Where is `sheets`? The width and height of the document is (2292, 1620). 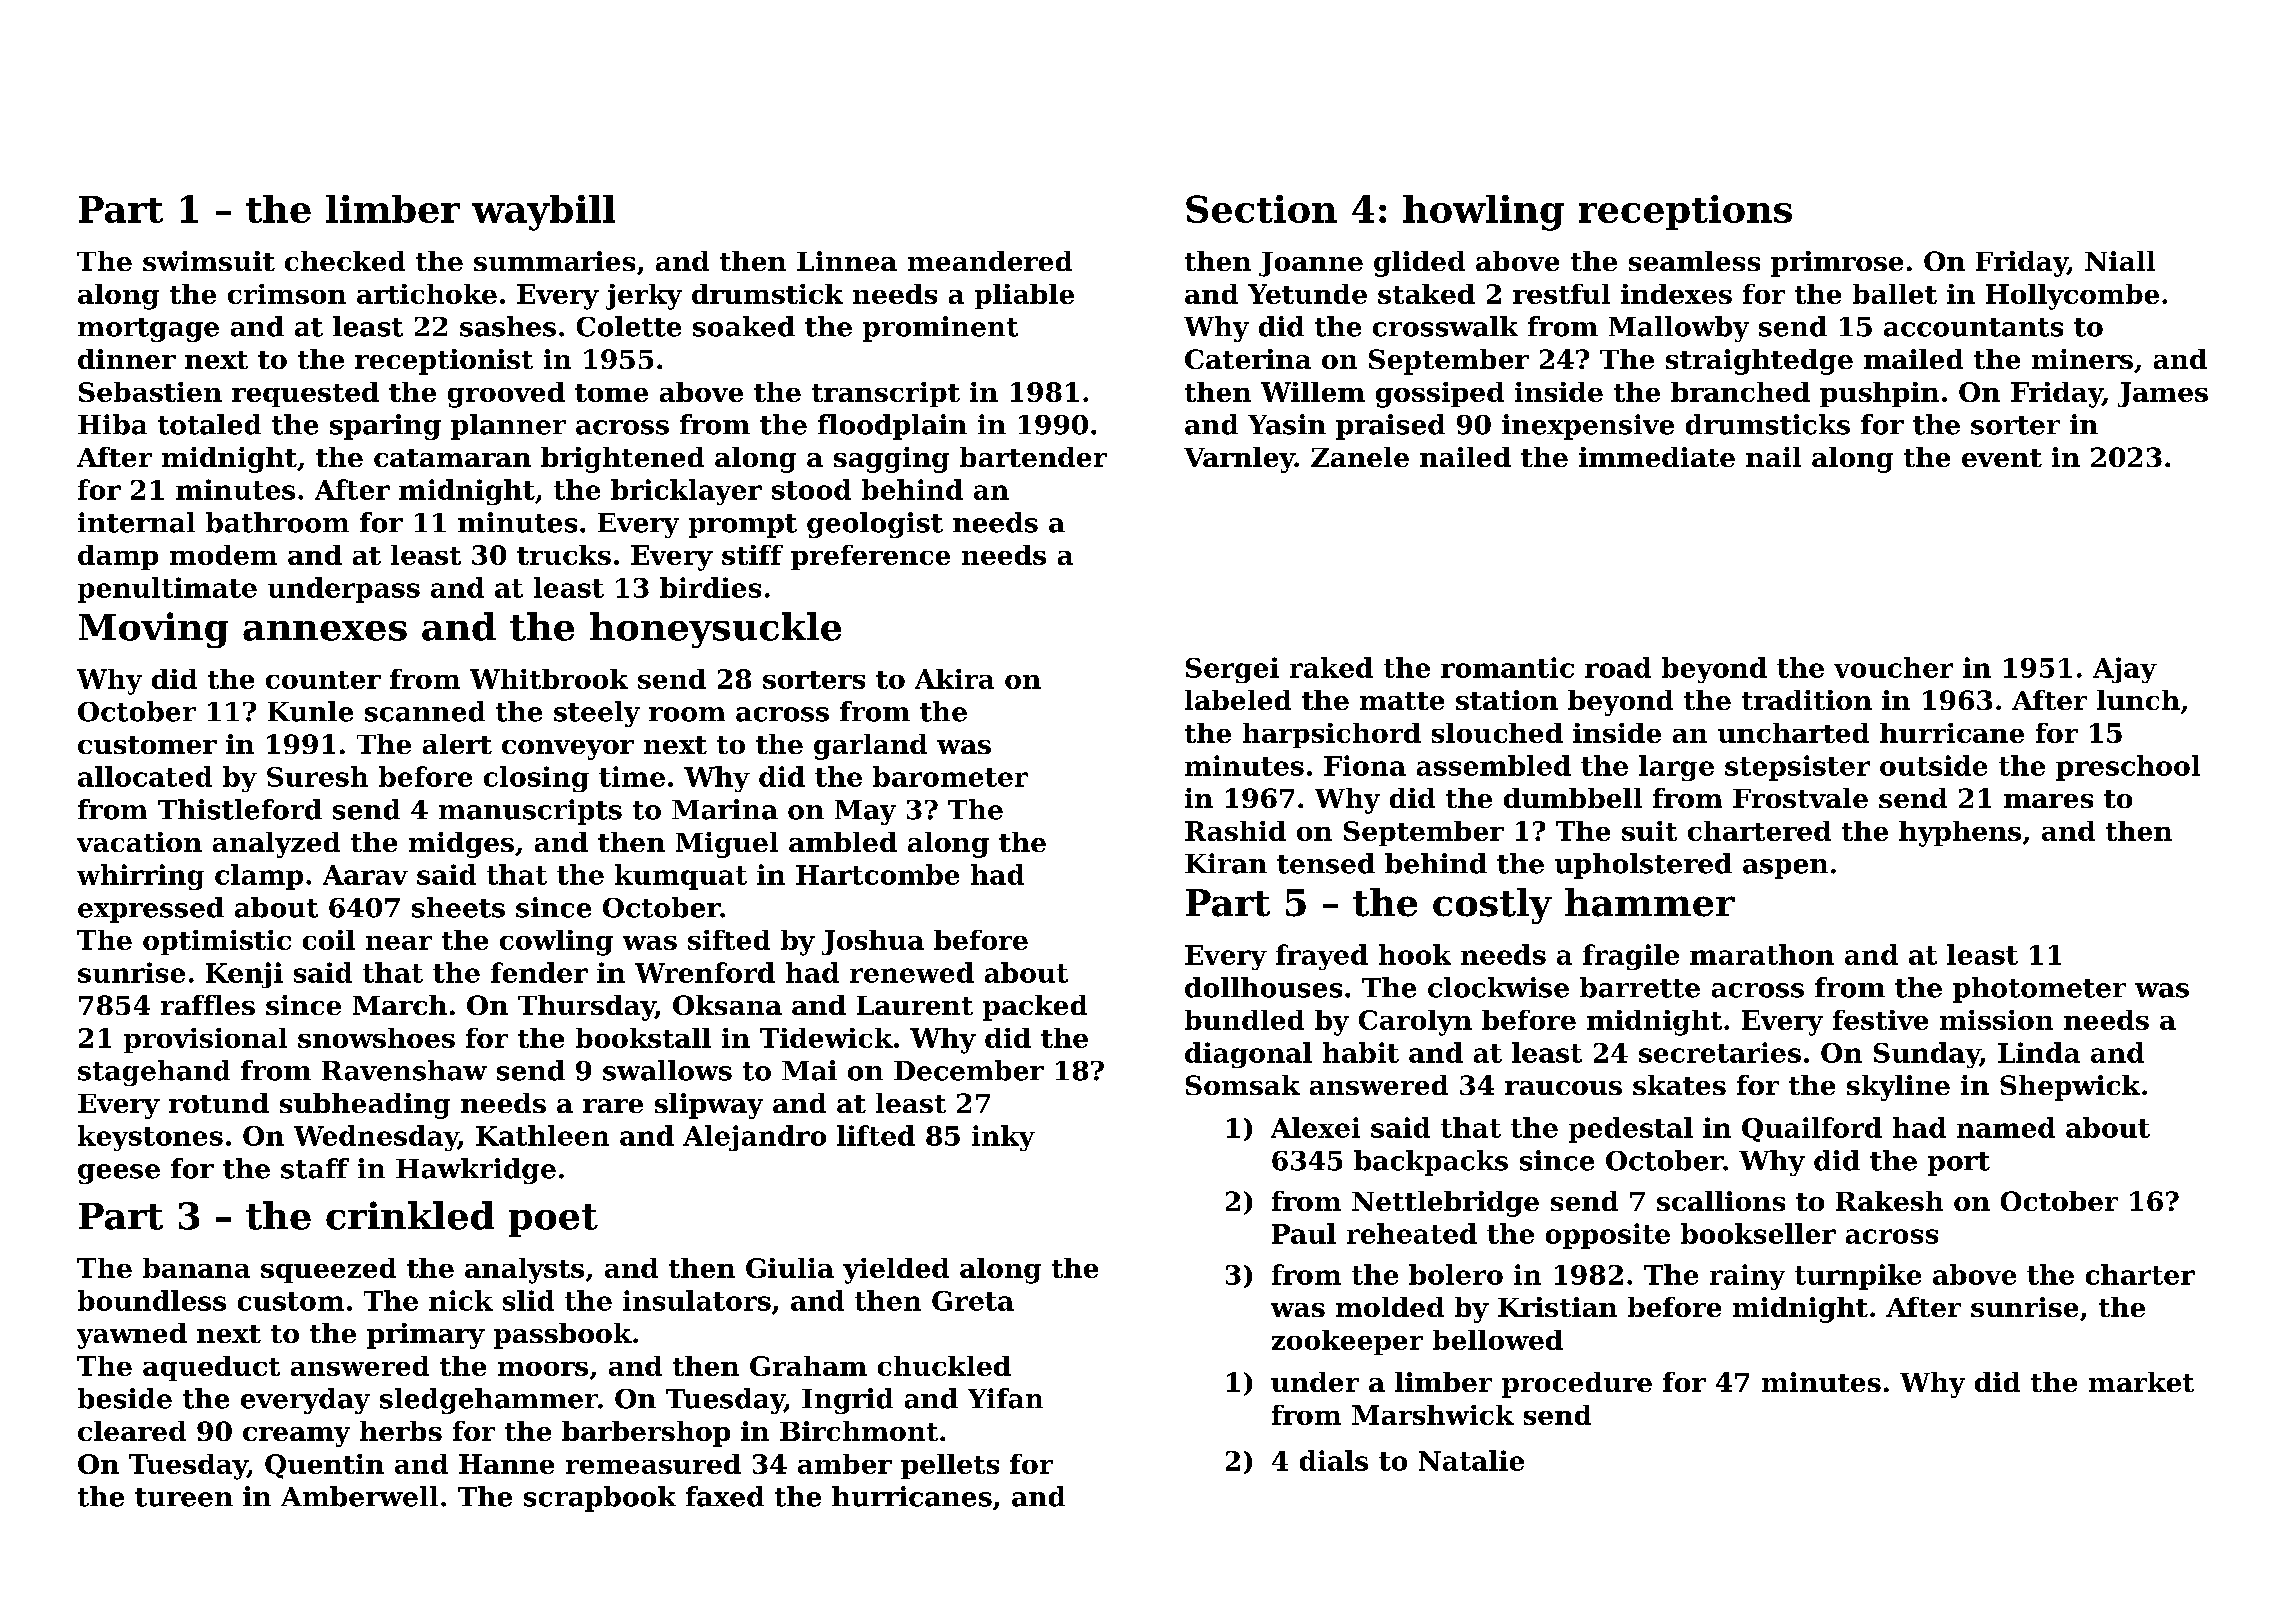
sheets is located at coordinates (458, 907).
